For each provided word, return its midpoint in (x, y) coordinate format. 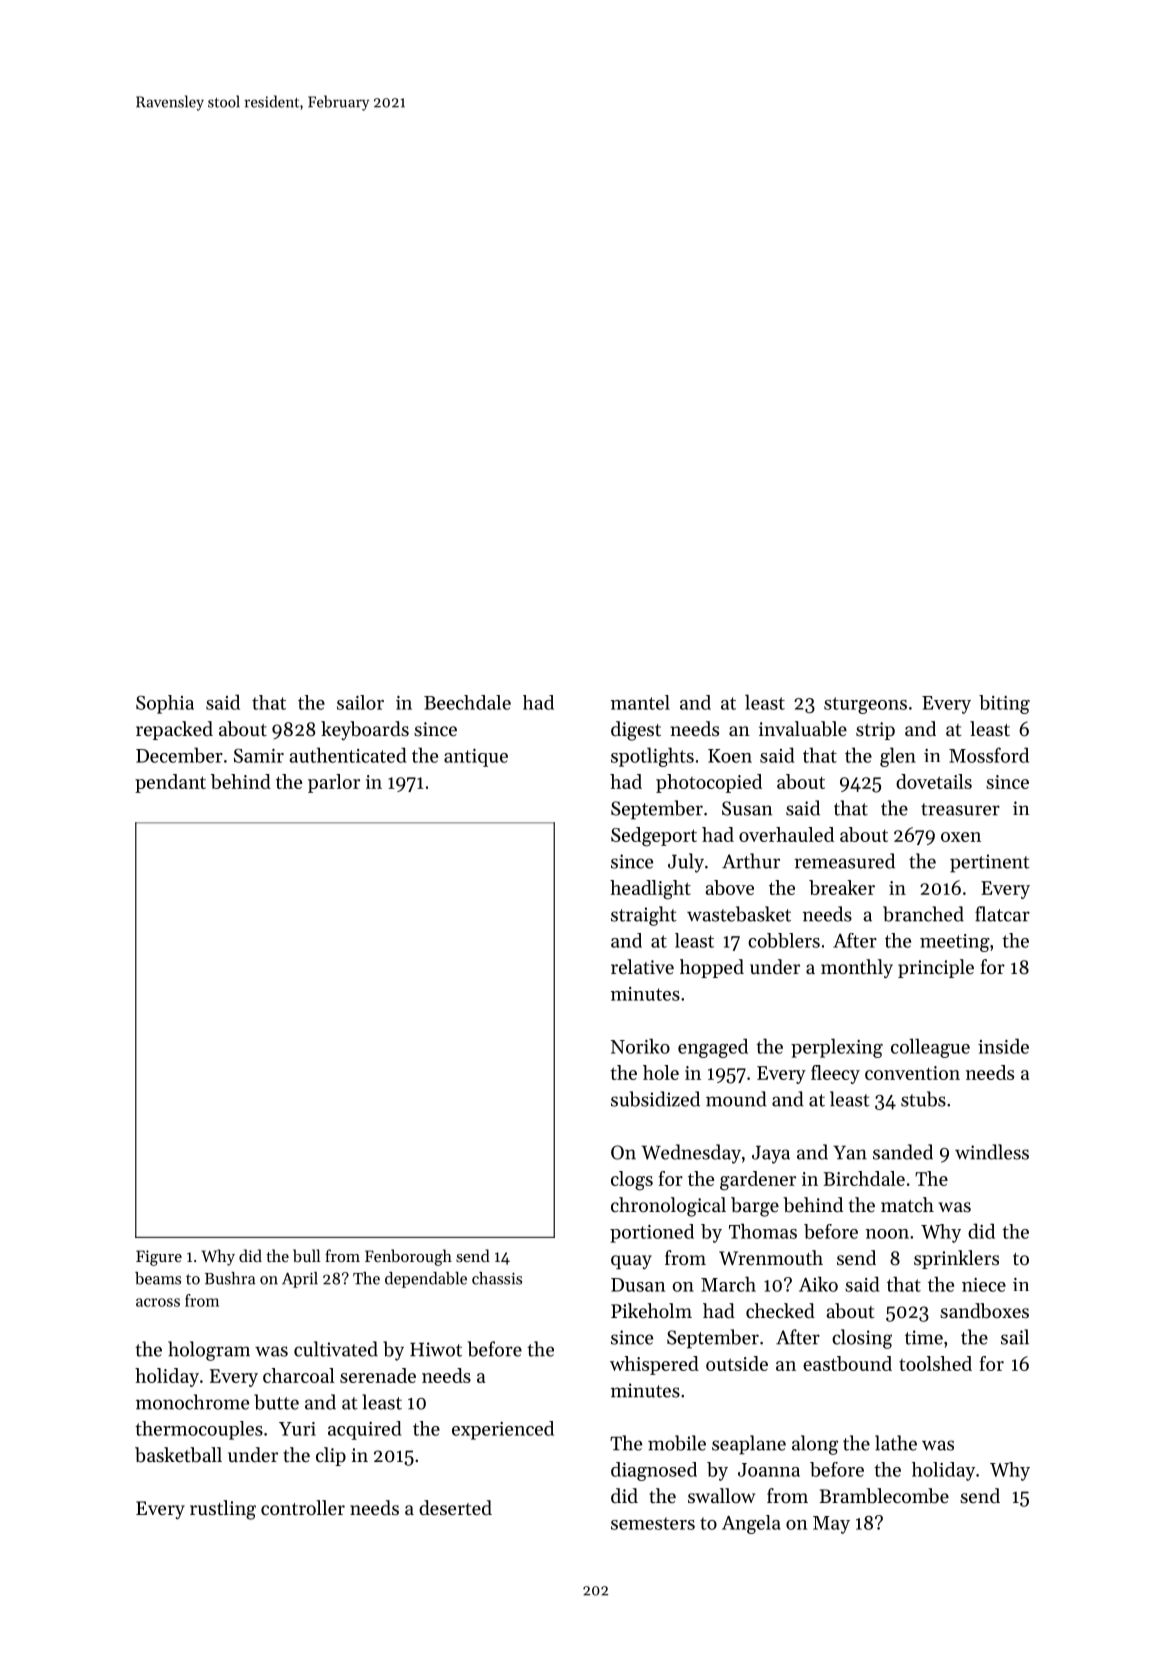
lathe (896, 1443)
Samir (259, 756)
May (831, 1525)
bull (306, 1255)
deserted (455, 1508)
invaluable (803, 729)
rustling (223, 1510)
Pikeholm (651, 1310)
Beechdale (467, 702)
